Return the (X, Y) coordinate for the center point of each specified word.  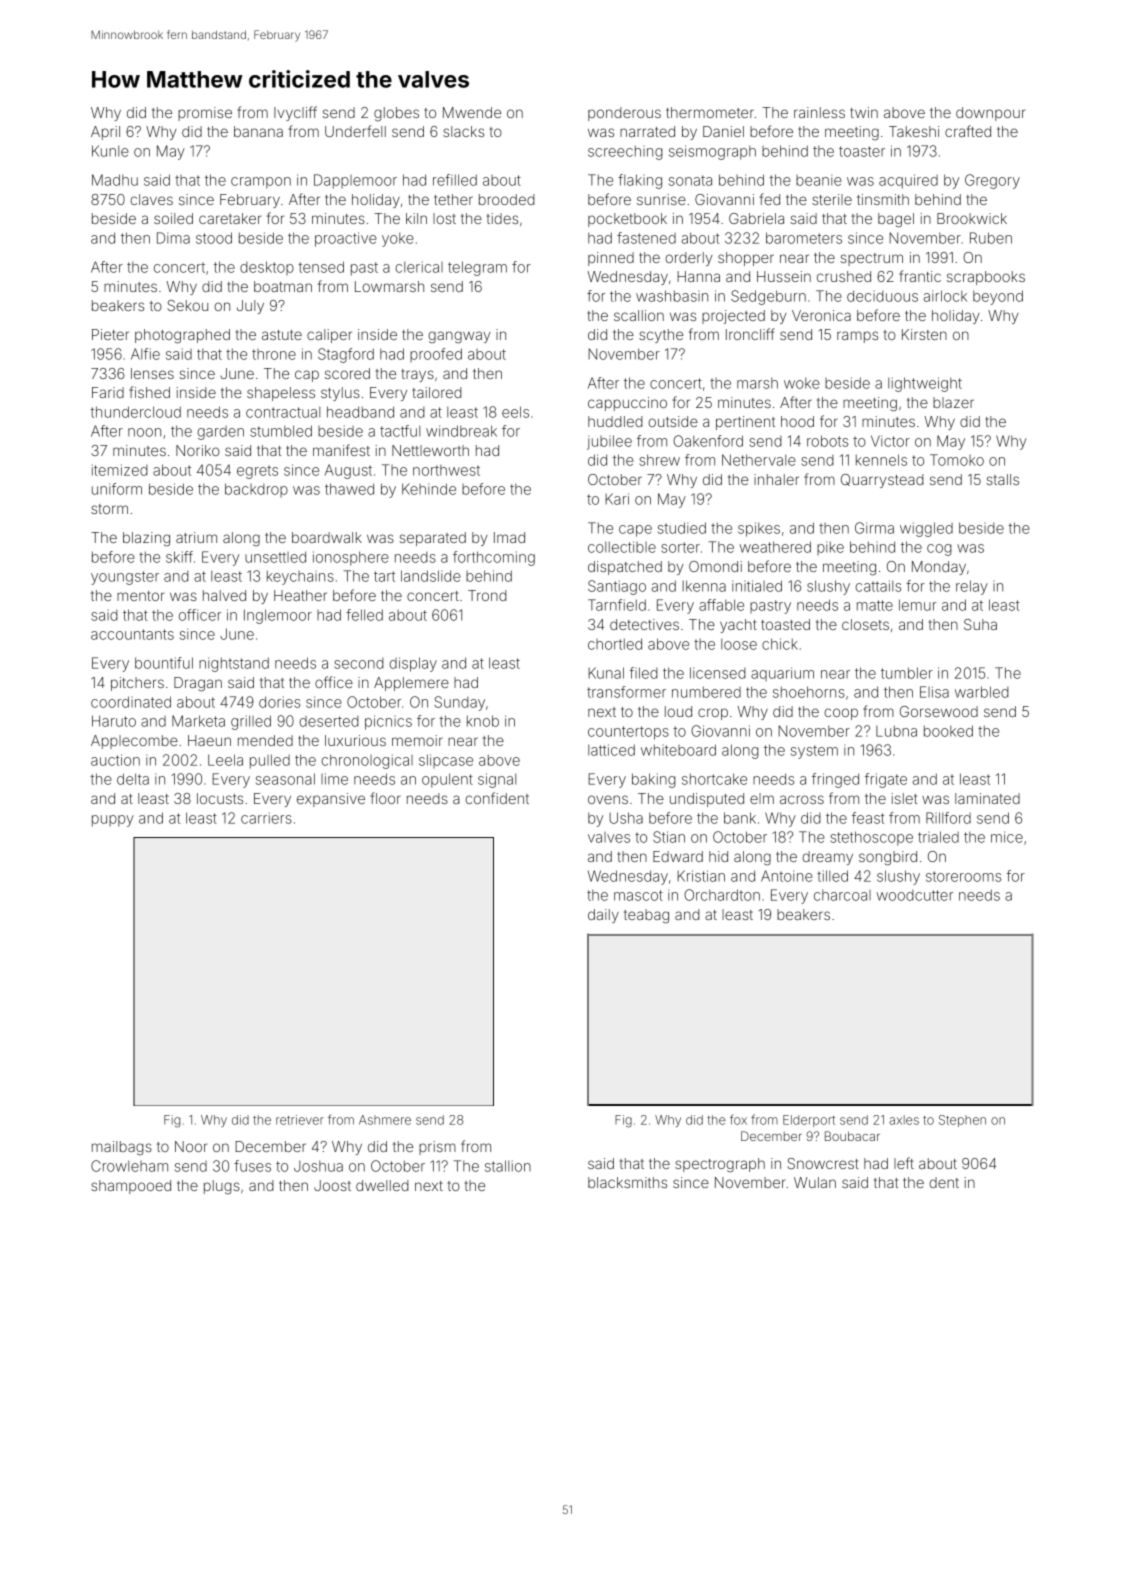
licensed (718, 673)
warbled (982, 692)
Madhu (115, 180)
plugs (222, 1187)
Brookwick (972, 218)
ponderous (624, 114)
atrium (196, 537)
